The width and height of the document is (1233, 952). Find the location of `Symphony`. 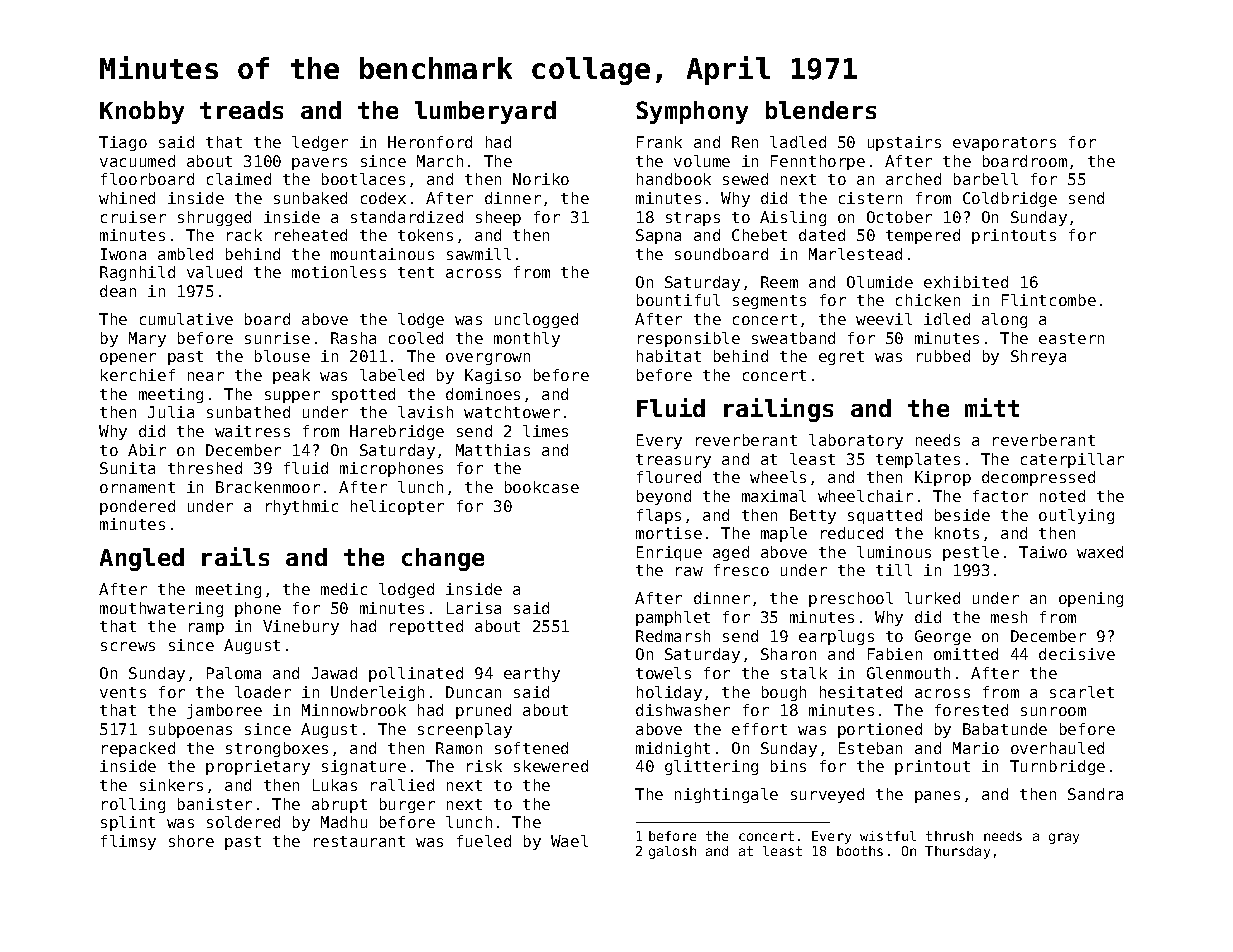

Symphony is located at coordinates (692, 112).
